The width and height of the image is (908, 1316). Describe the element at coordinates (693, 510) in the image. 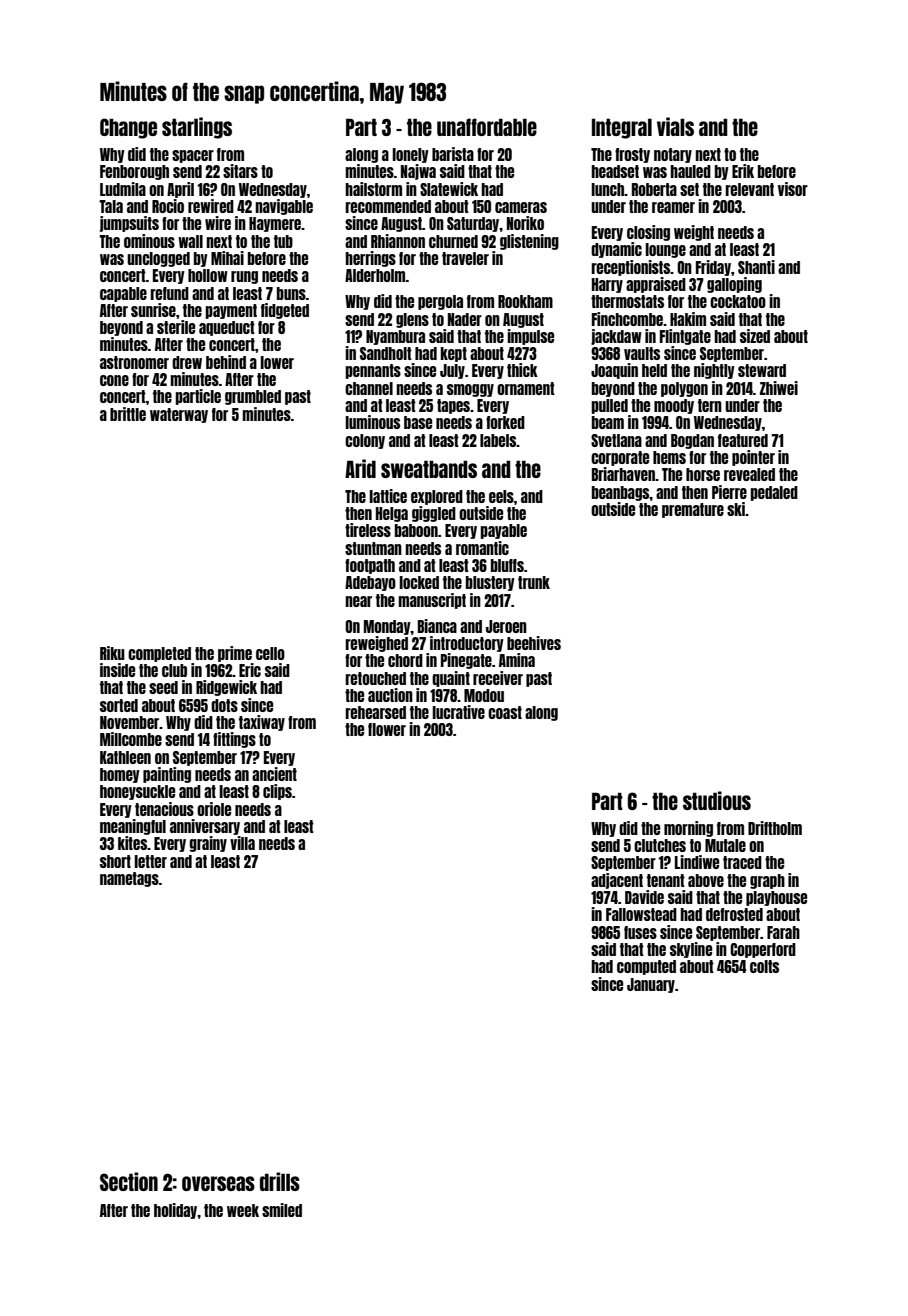

I see `premature` at that location.
